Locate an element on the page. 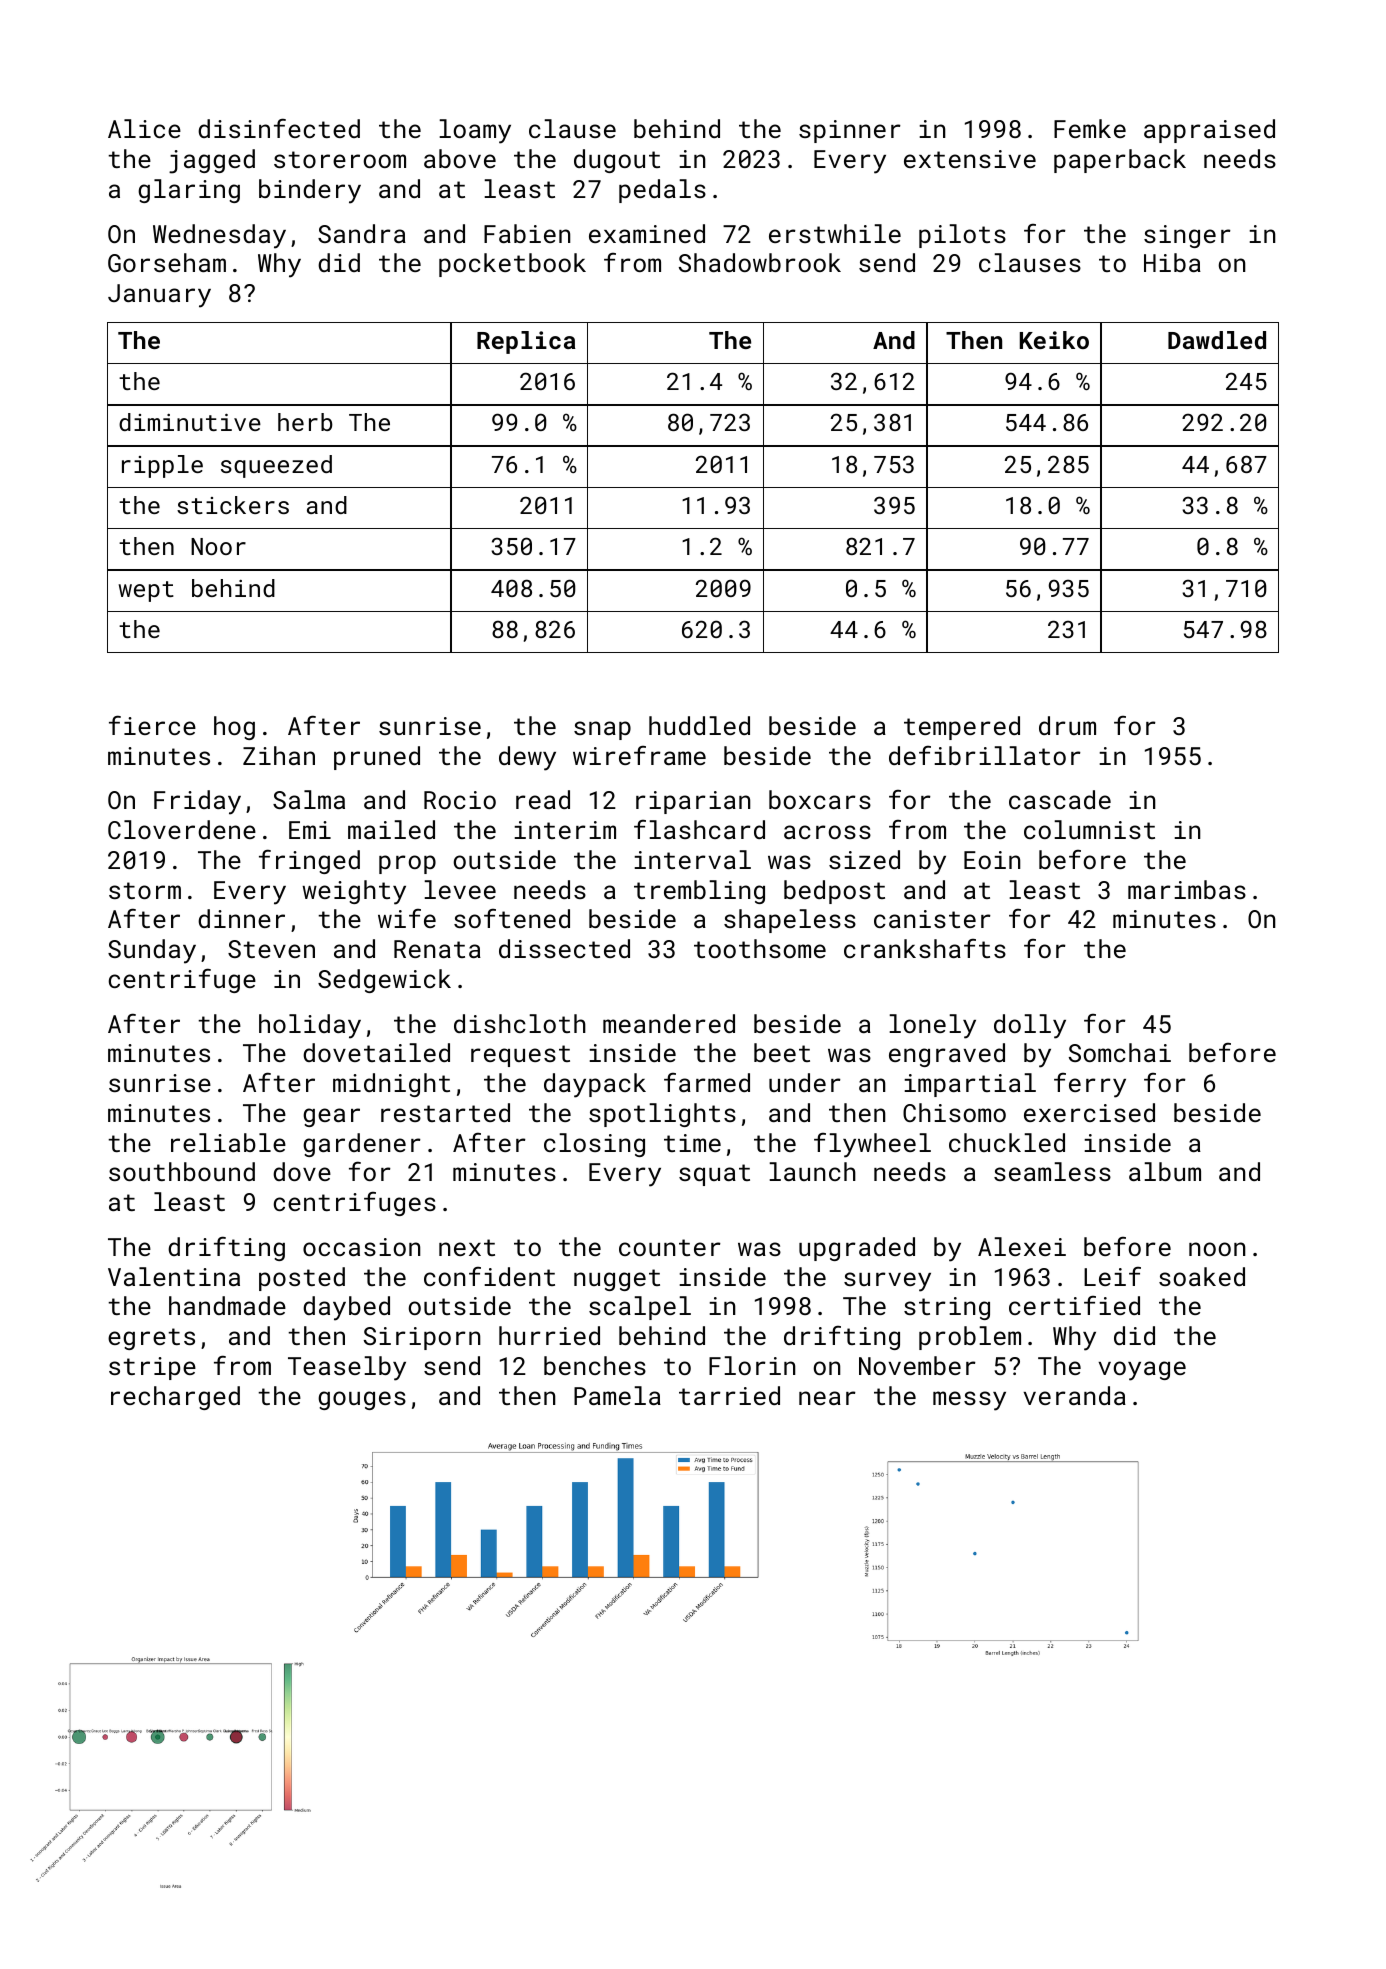 This document has height=1969, width=1386. veranda is located at coordinates (1074, 1395).
